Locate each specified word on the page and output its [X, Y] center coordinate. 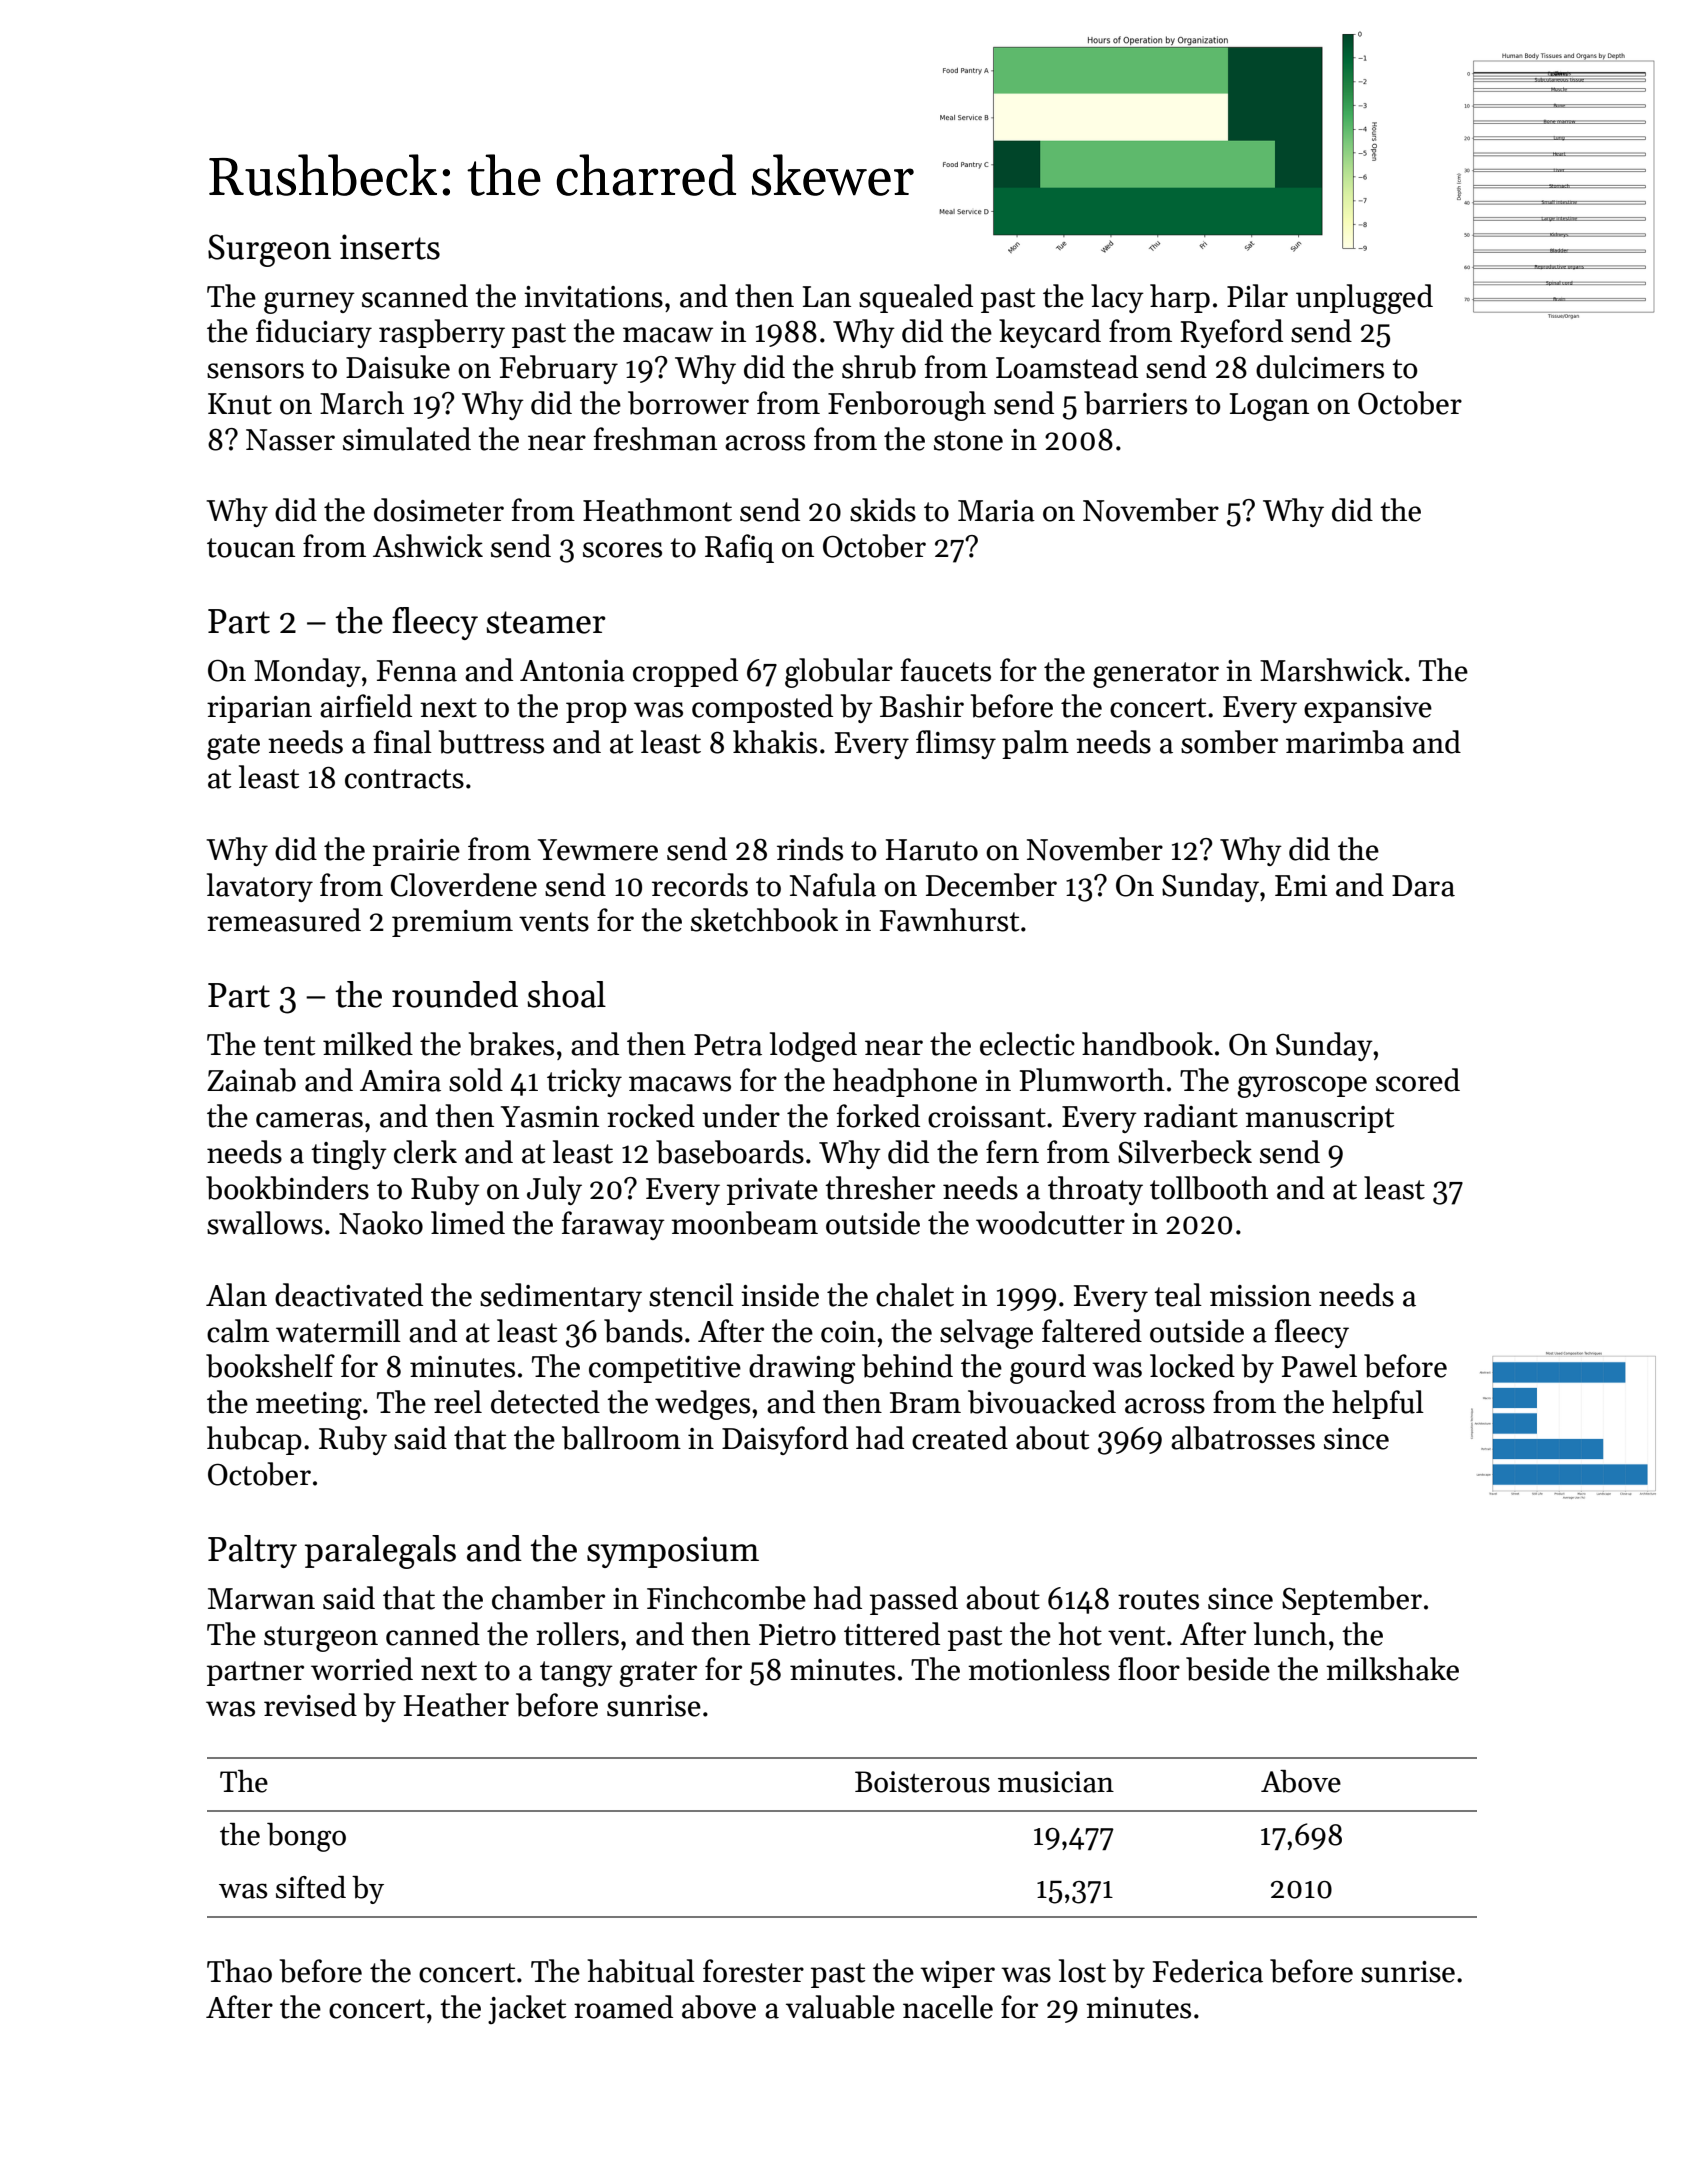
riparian [259, 709]
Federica [1208, 1971]
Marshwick [1331, 670]
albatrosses [1243, 1438]
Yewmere [598, 850]
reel [458, 1402]
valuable [840, 2007]
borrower [688, 403]
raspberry [442, 333]
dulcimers [1320, 367]
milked [368, 1044]
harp [1180, 298]
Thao [239, 1971]
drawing [802, 1369]
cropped [685, 672]
